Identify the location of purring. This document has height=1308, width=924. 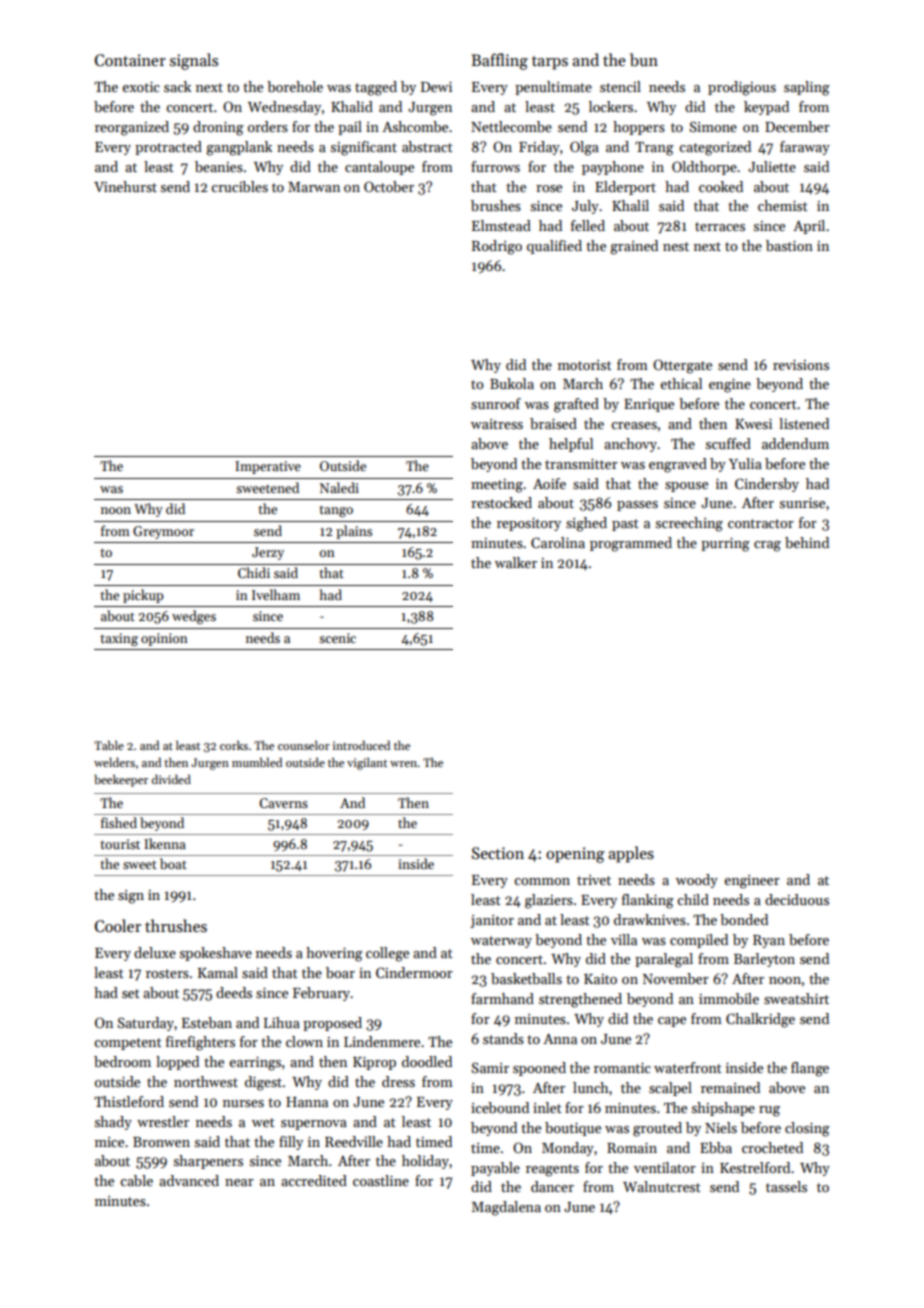
(725, 545).
